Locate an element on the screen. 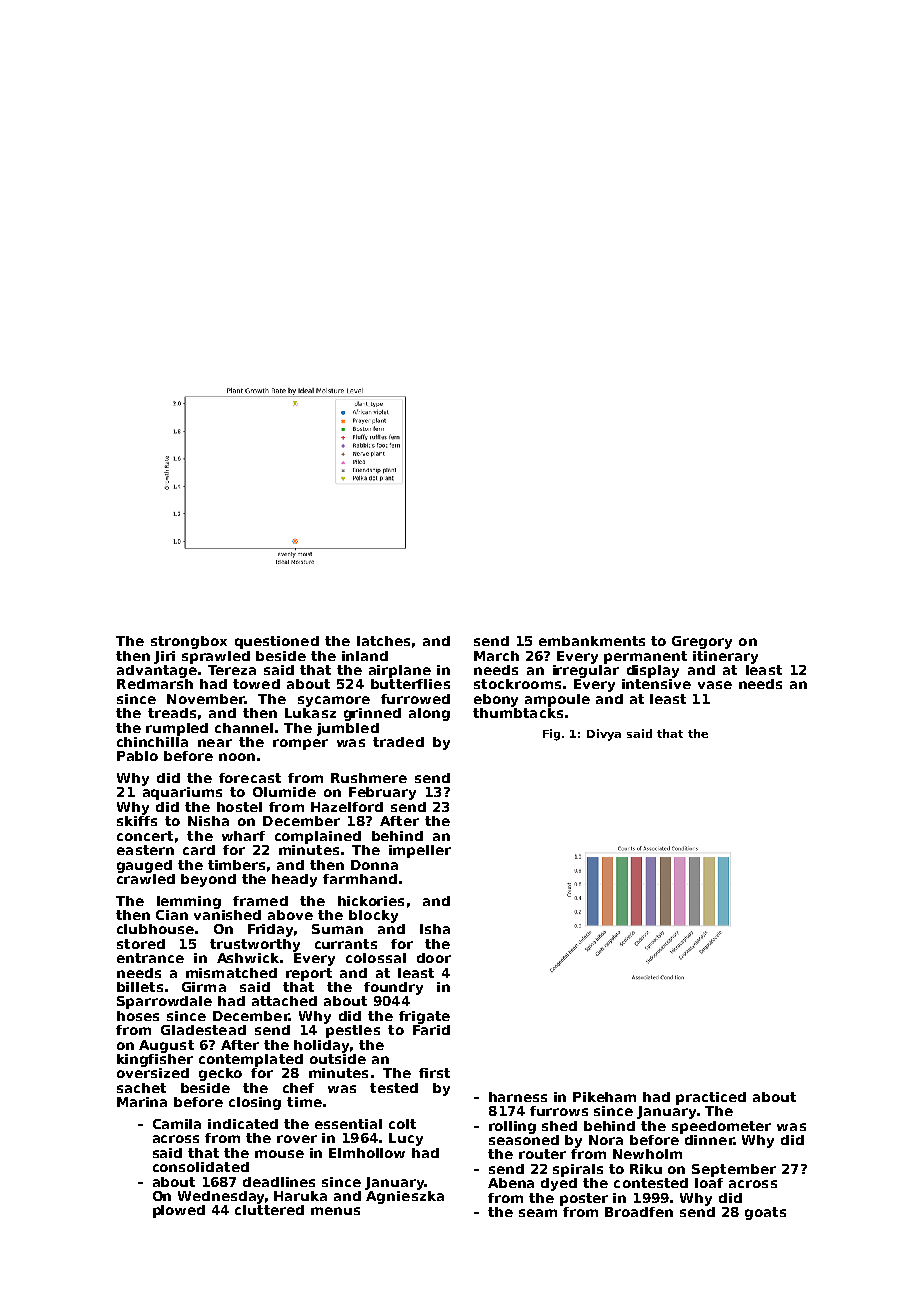  intensive is located at coordinates (656, 684).
